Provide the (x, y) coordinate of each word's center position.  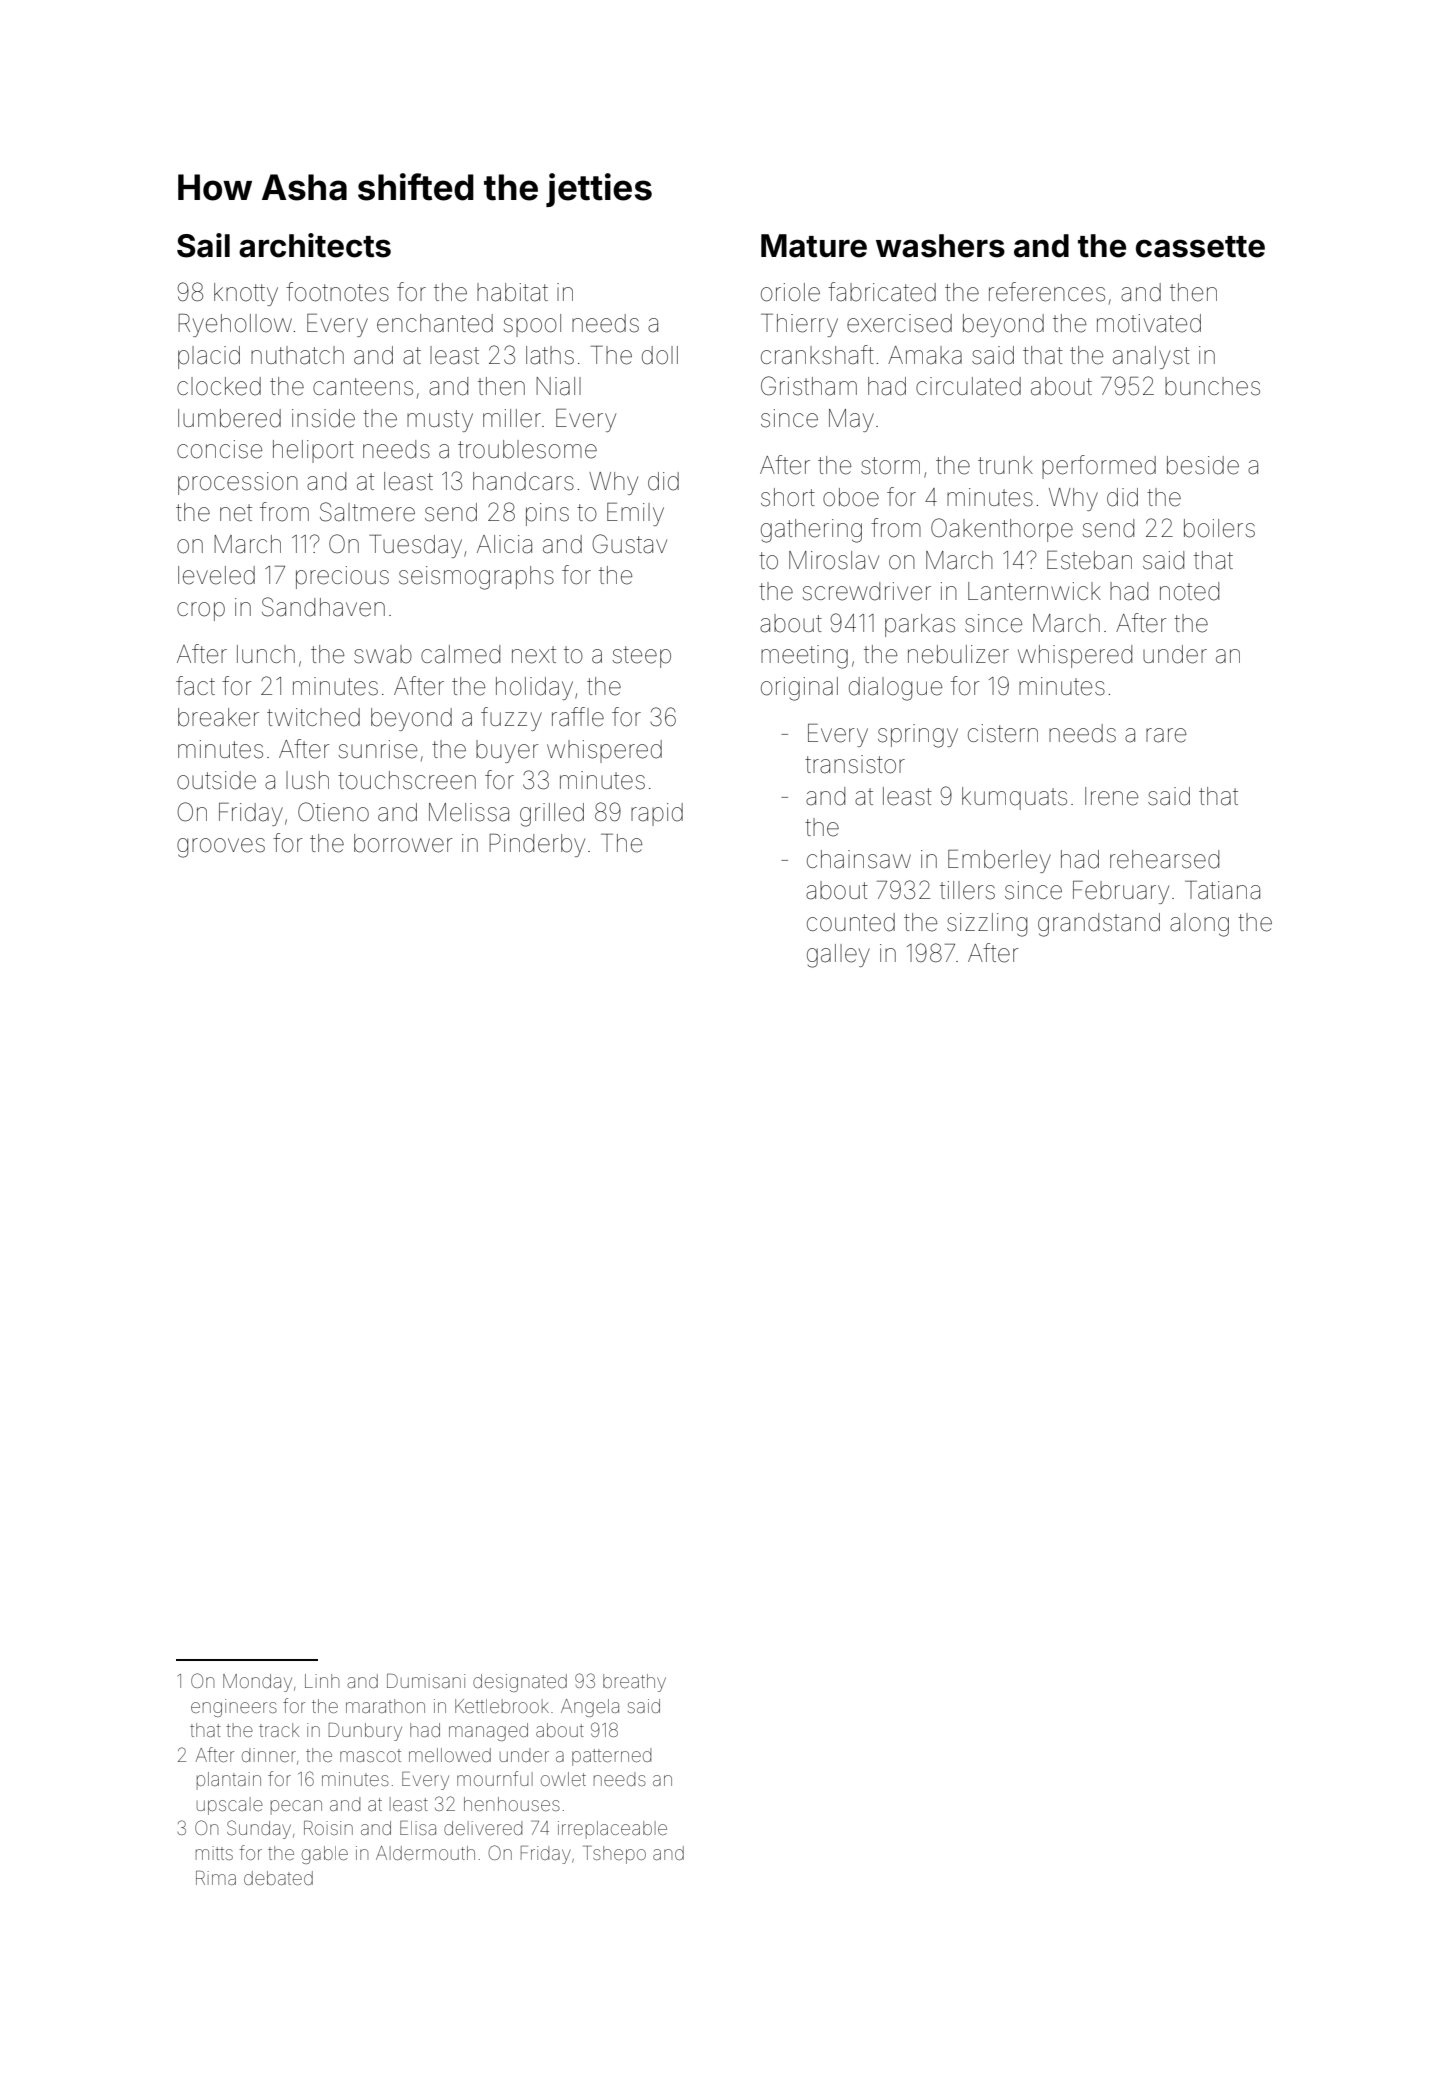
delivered (483, 1828)
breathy (634, 1683)
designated (520, 1683)
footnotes (337, 292)
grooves (221, 848)
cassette (1200, 247)
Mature (814, 246)
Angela (590, 1708)
